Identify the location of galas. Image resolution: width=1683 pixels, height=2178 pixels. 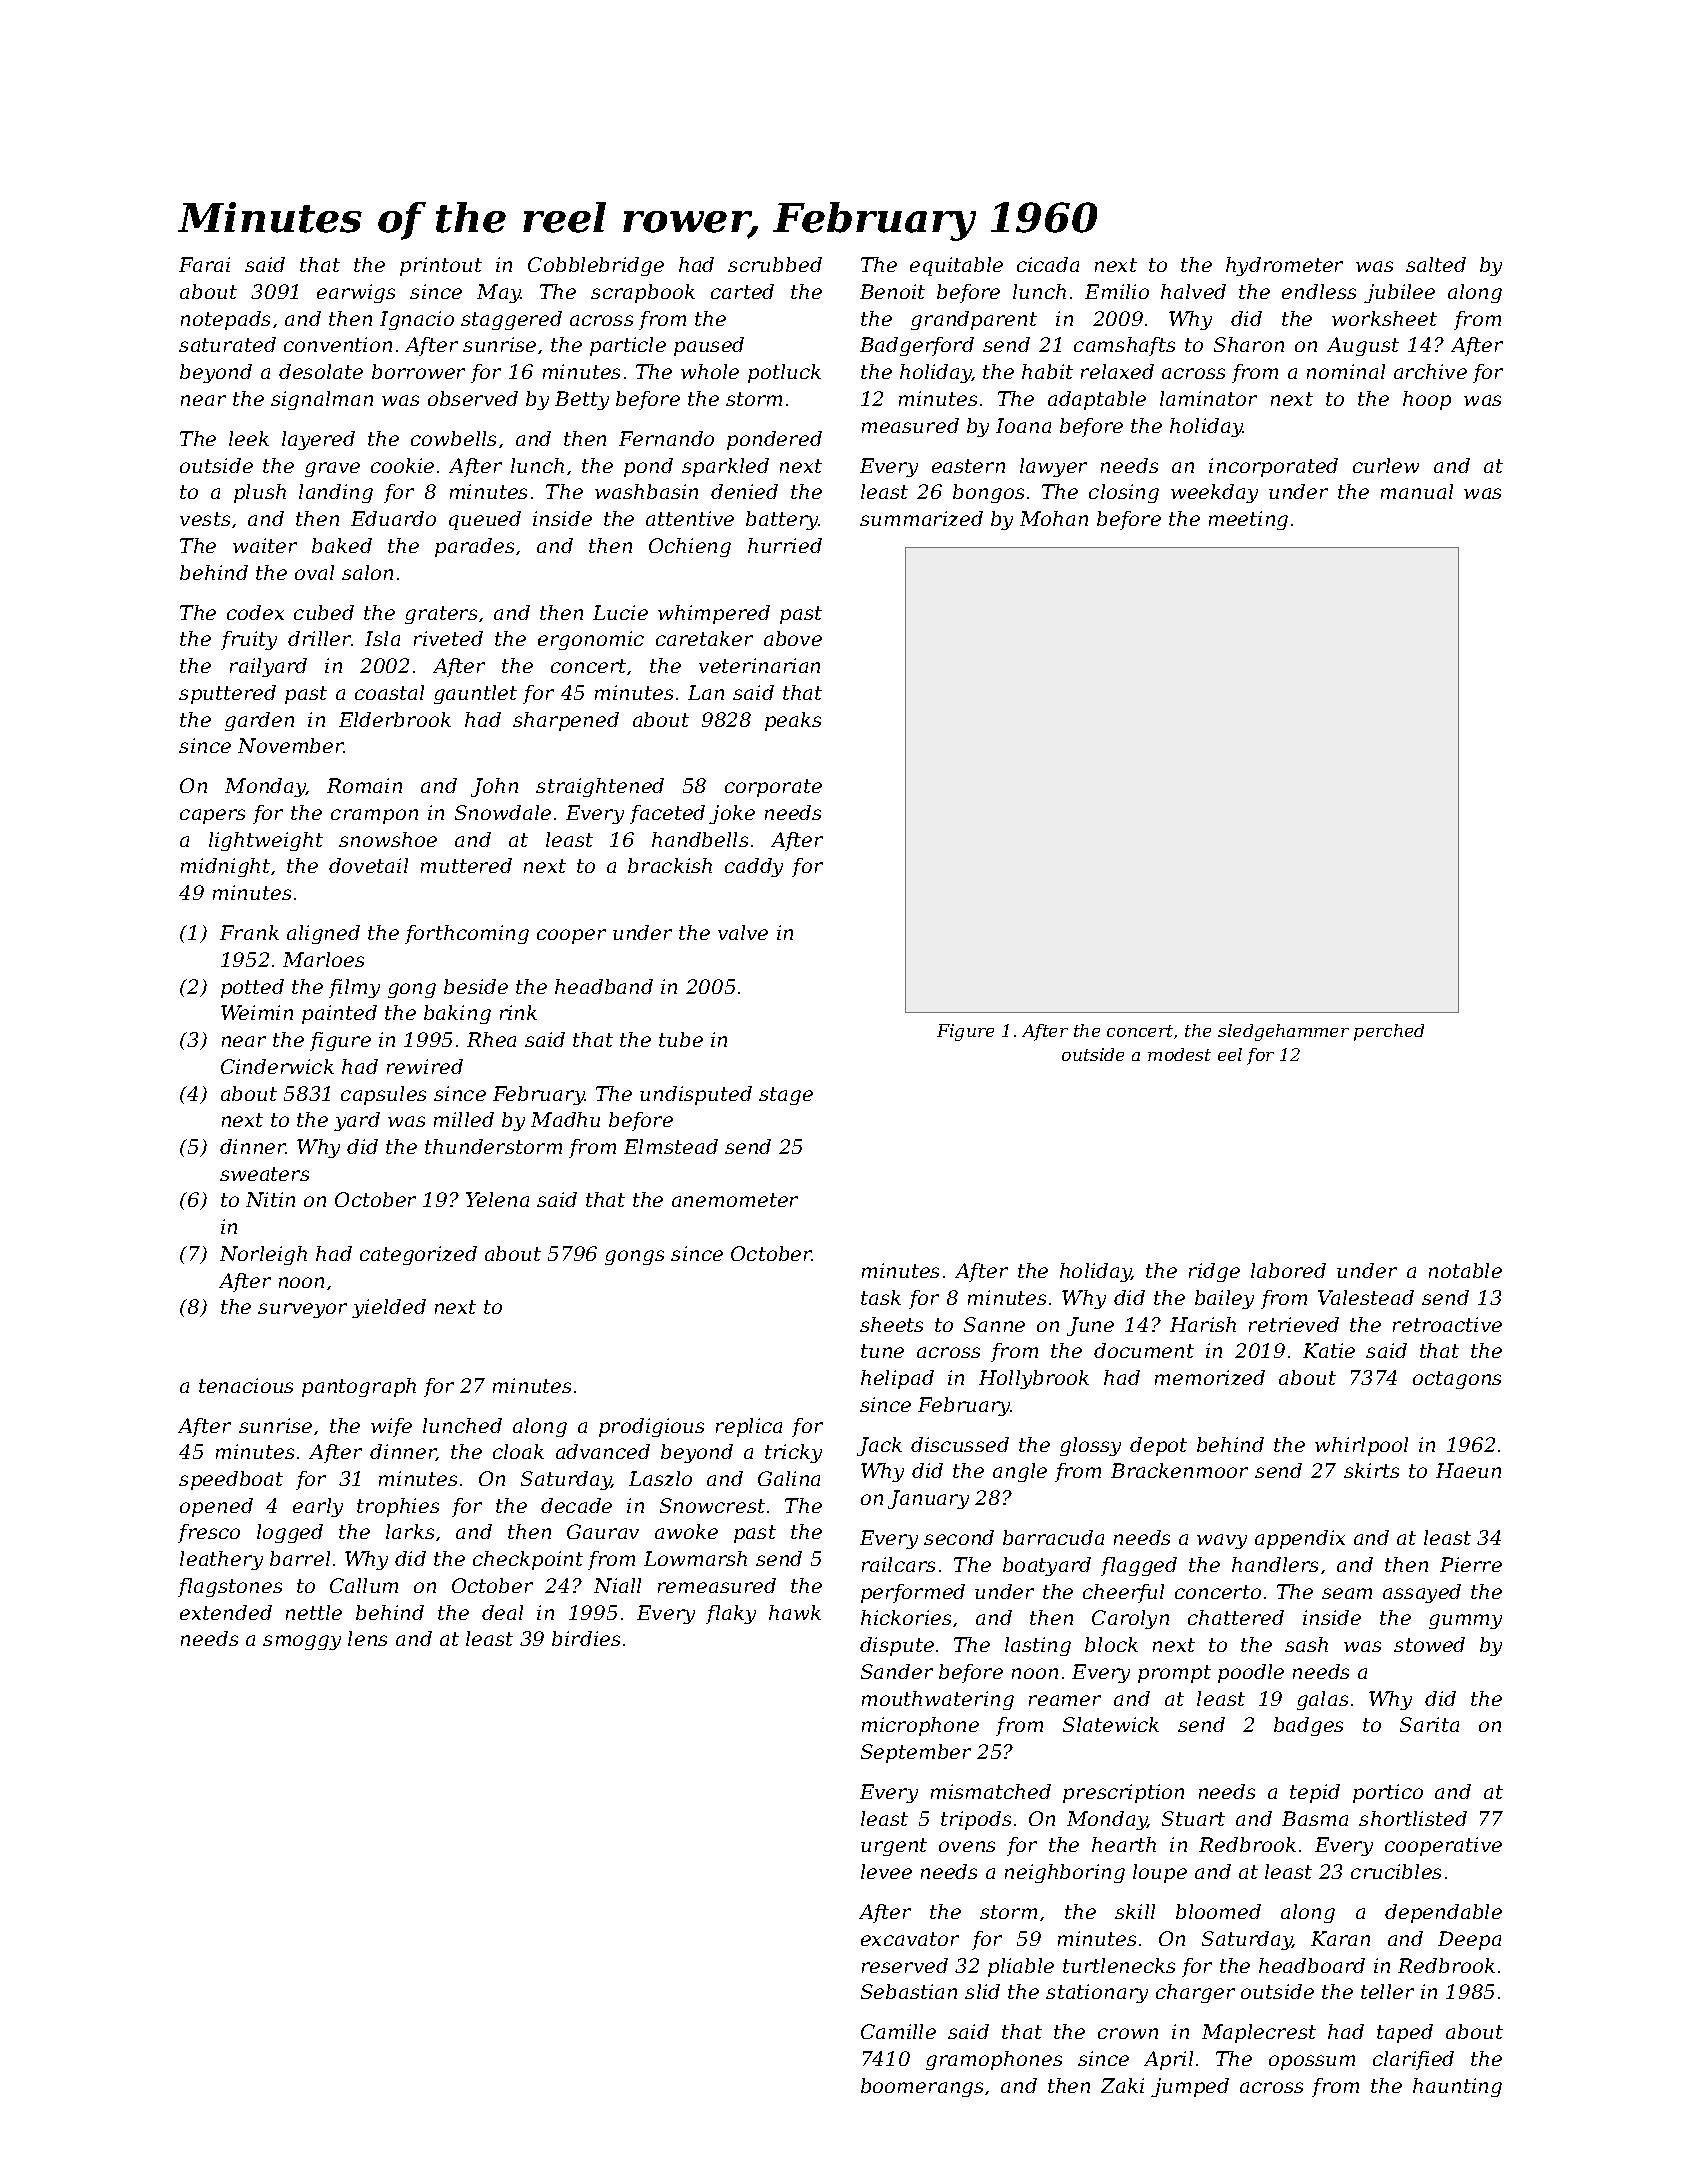
(1322, 1700).
